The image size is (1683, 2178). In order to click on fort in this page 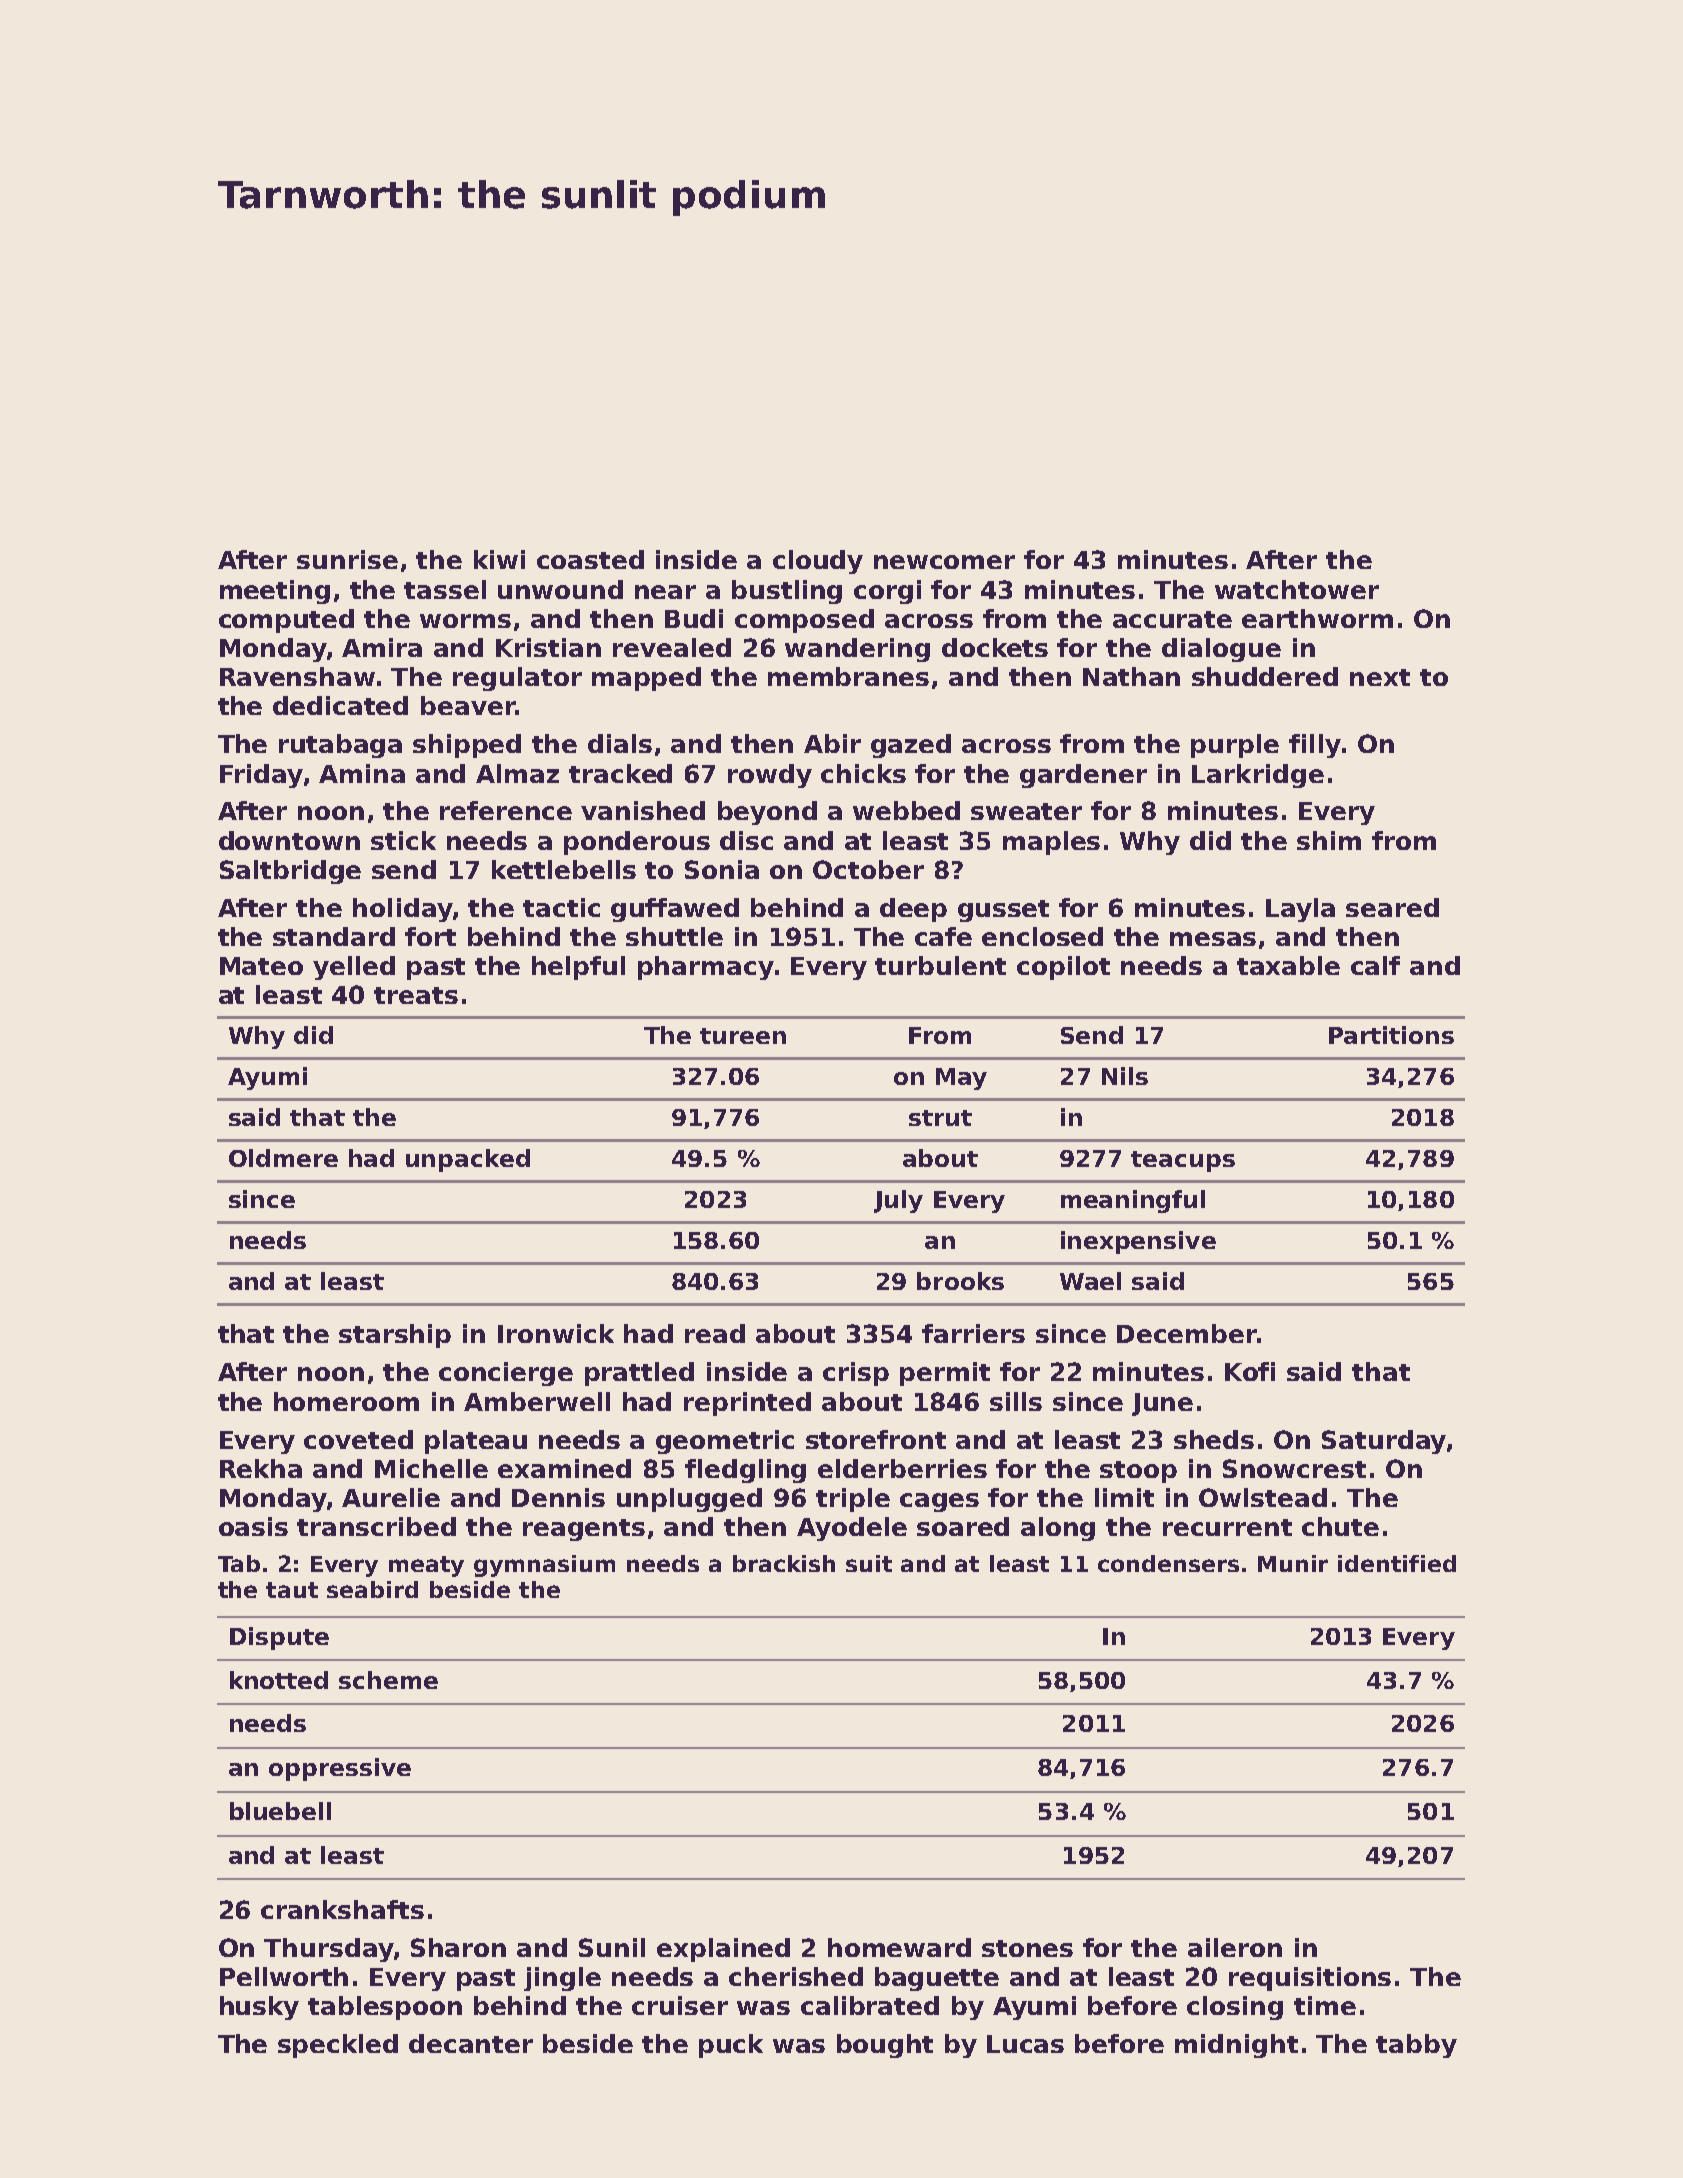, I will do `click(430, 936)`.
